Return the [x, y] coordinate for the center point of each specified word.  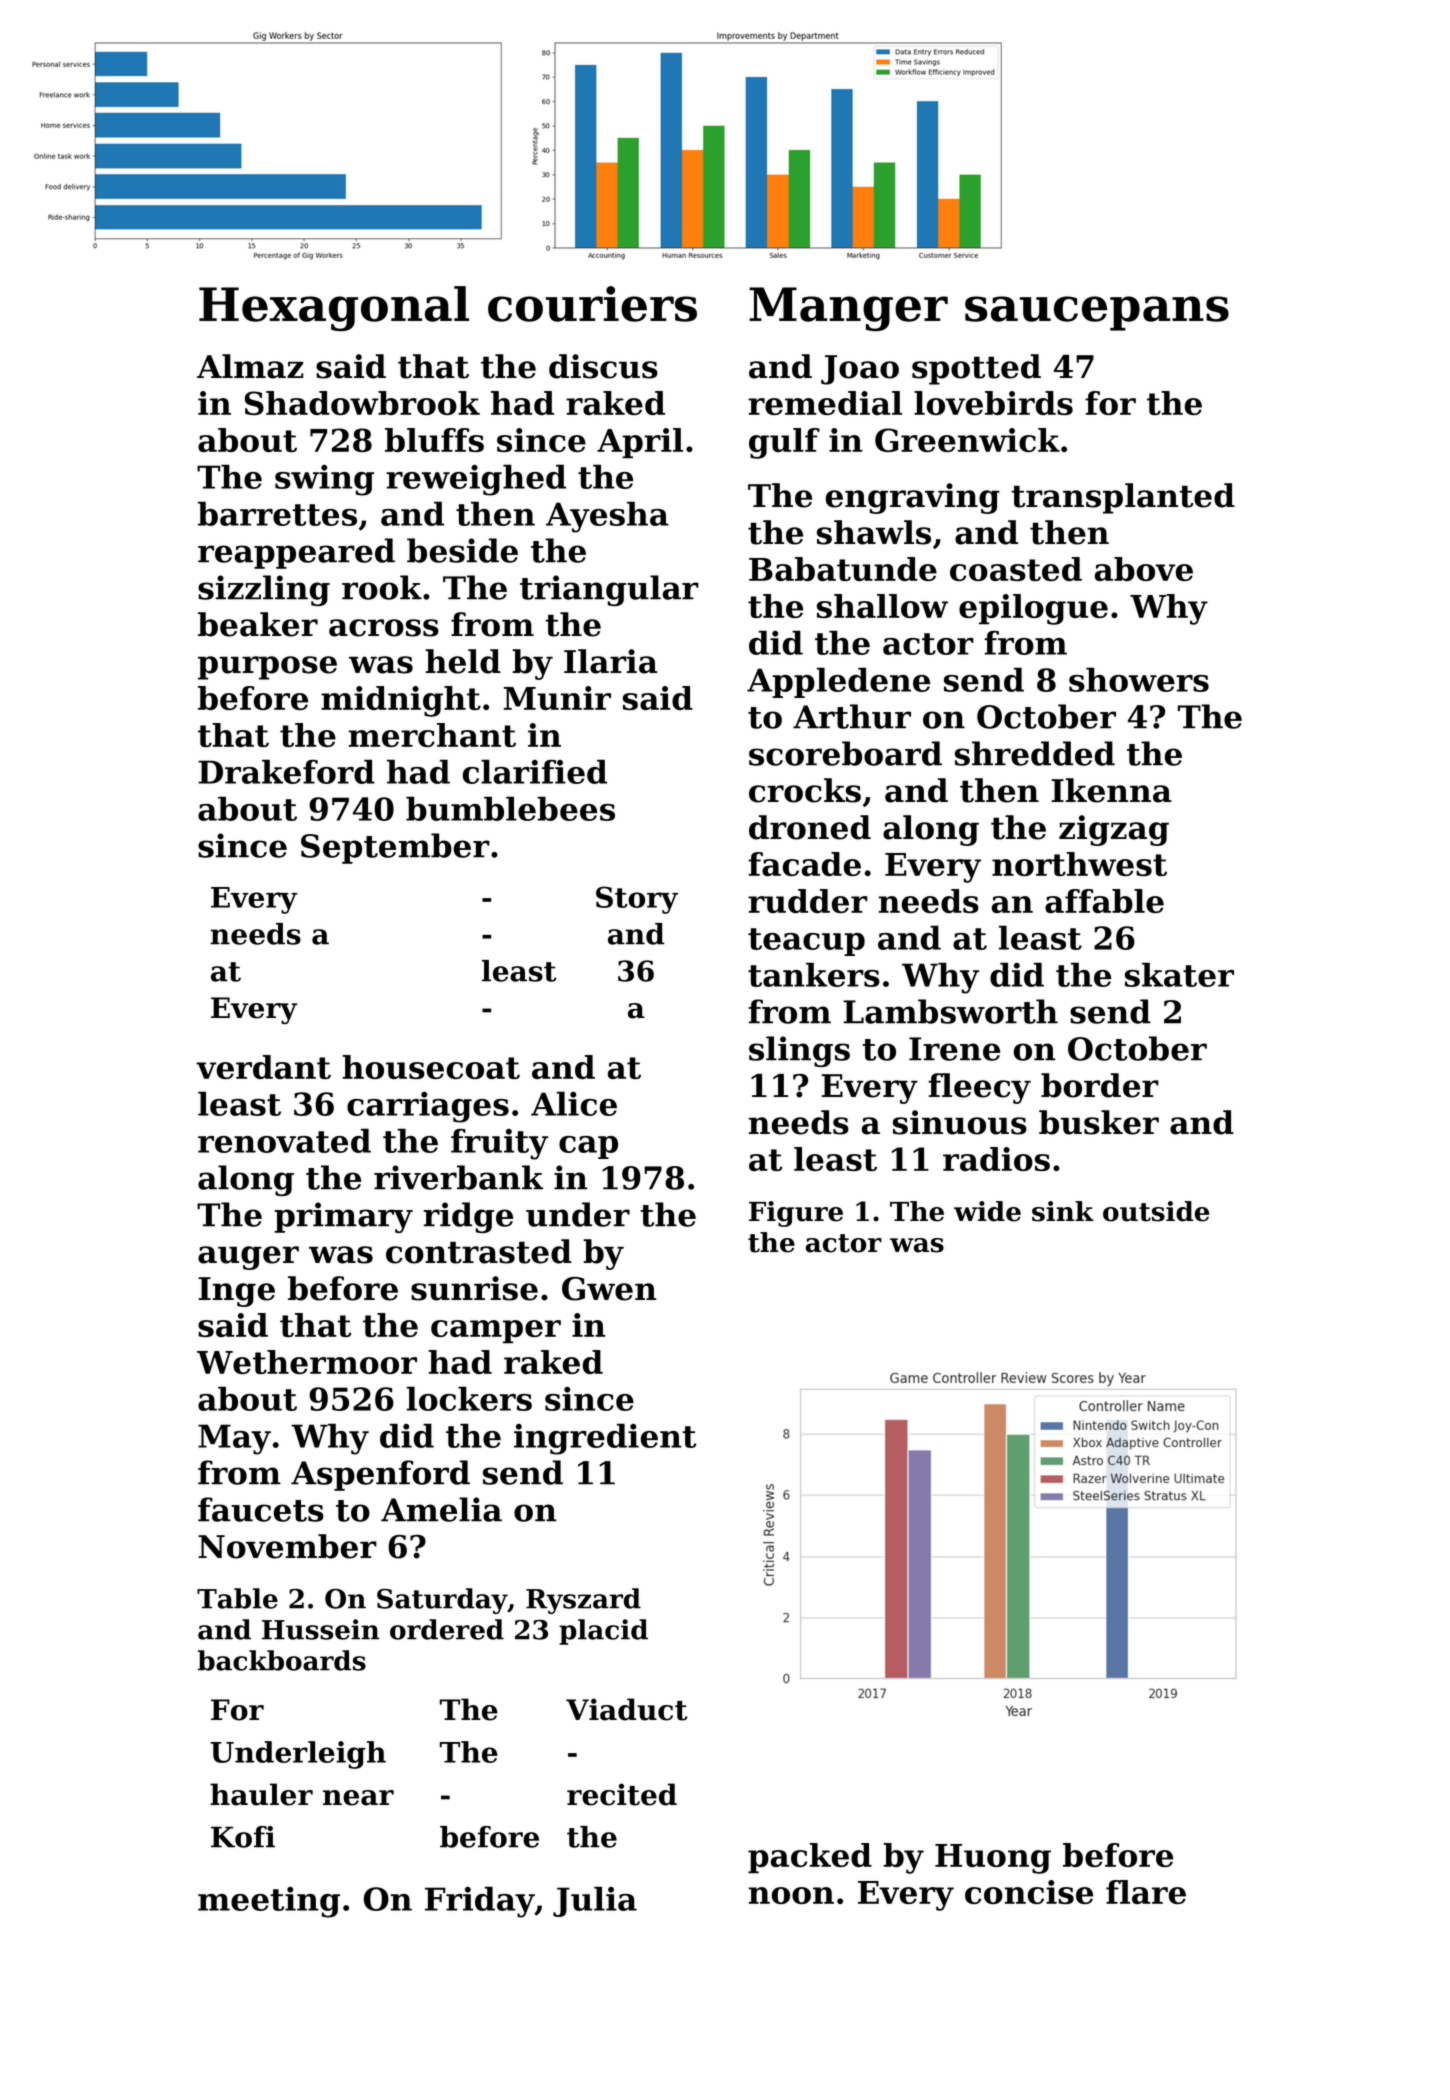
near [358, 1798]
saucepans [1097, 313]
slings [799, 1051]
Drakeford [286, 771]
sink [1063, 1211]
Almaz [250, 366]
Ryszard [583, 1601]
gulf [784, 443]
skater [1179, 974]
